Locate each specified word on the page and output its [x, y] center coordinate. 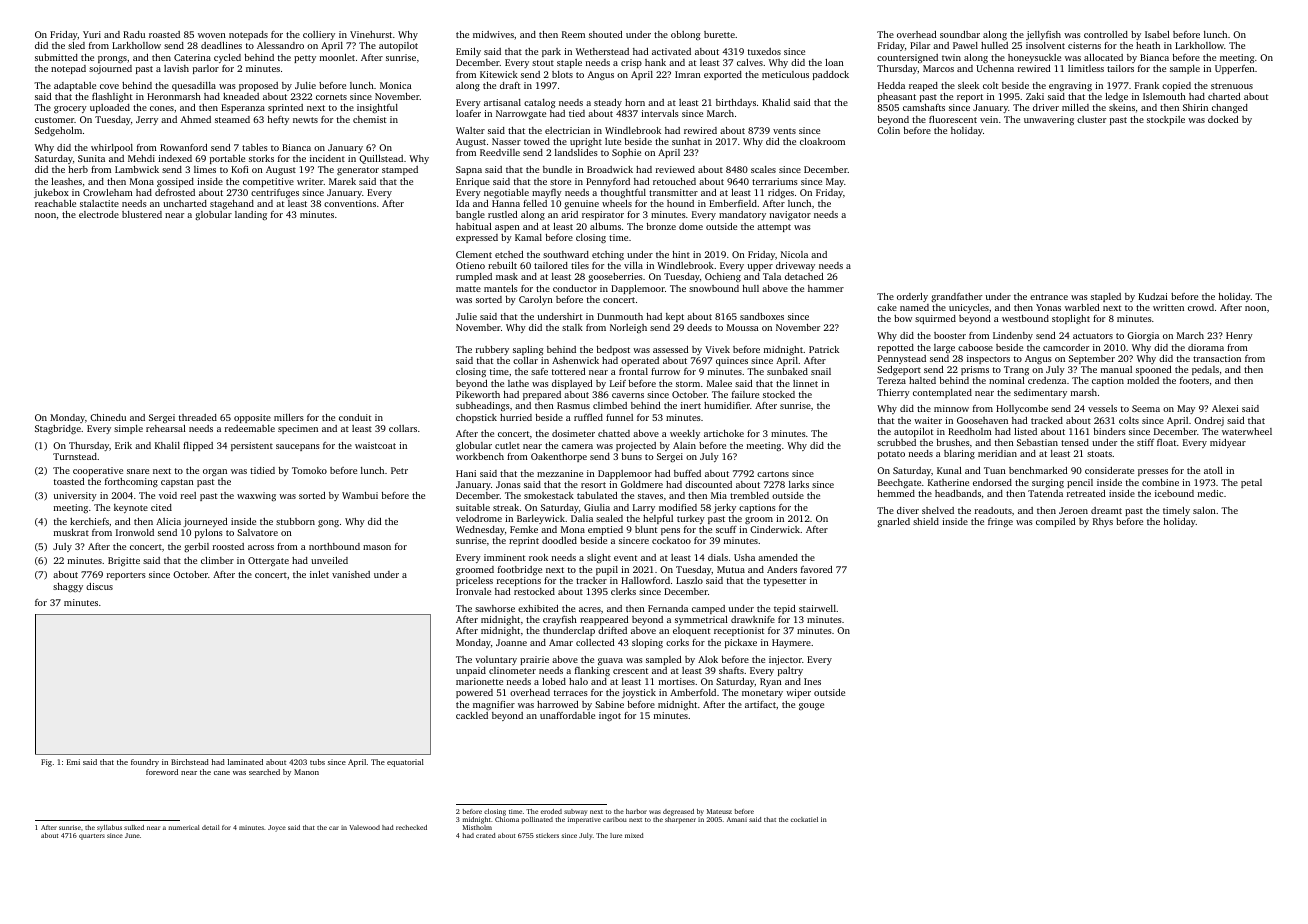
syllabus [109, 828]
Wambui [360, 495]
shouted [605, 34]
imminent [504, 557]
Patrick [824, 349]
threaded [198, 417]
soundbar [960, 34]
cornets [331, 97]
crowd [1201, 307]
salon [1204, 510]
